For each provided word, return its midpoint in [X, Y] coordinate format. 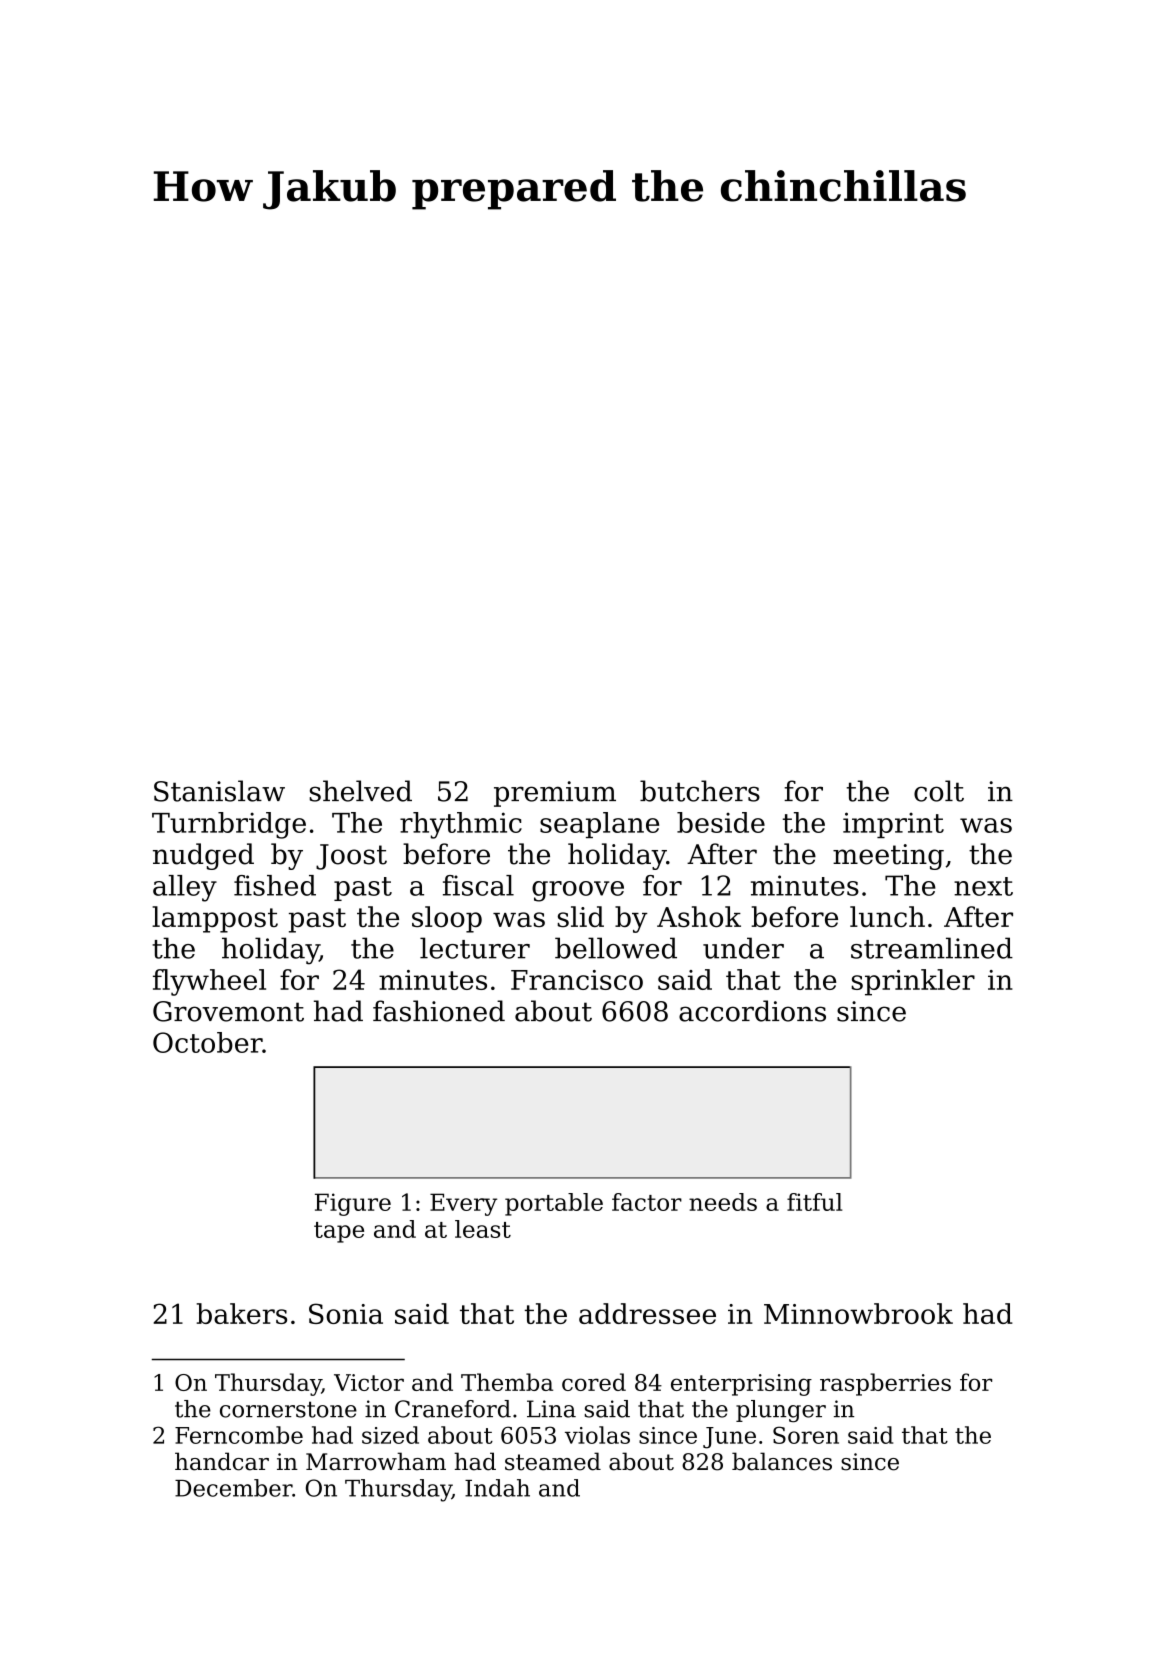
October [207, 1042]
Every [463, 1204]
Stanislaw [219, 791]
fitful [814, 1202]
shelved [360, 791]
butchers [700, 791]
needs [723, 1202]
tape [339, 1232]
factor [647, 1202]
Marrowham [376, 1461]
